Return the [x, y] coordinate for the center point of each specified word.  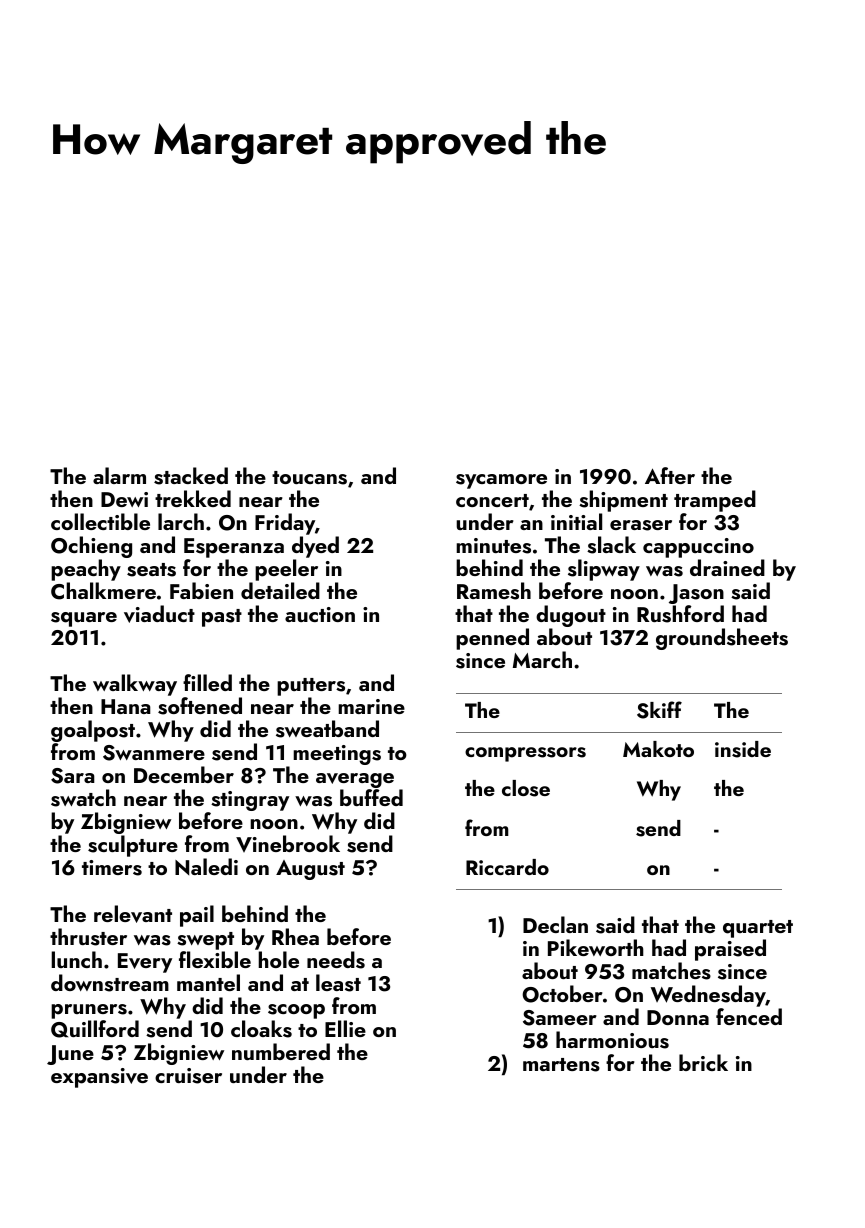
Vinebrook [288, 843]
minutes [493, 546]
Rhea [295, 936]
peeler [286, 570]
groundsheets [722, 639]
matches [671, 971]
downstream [110, 983]
